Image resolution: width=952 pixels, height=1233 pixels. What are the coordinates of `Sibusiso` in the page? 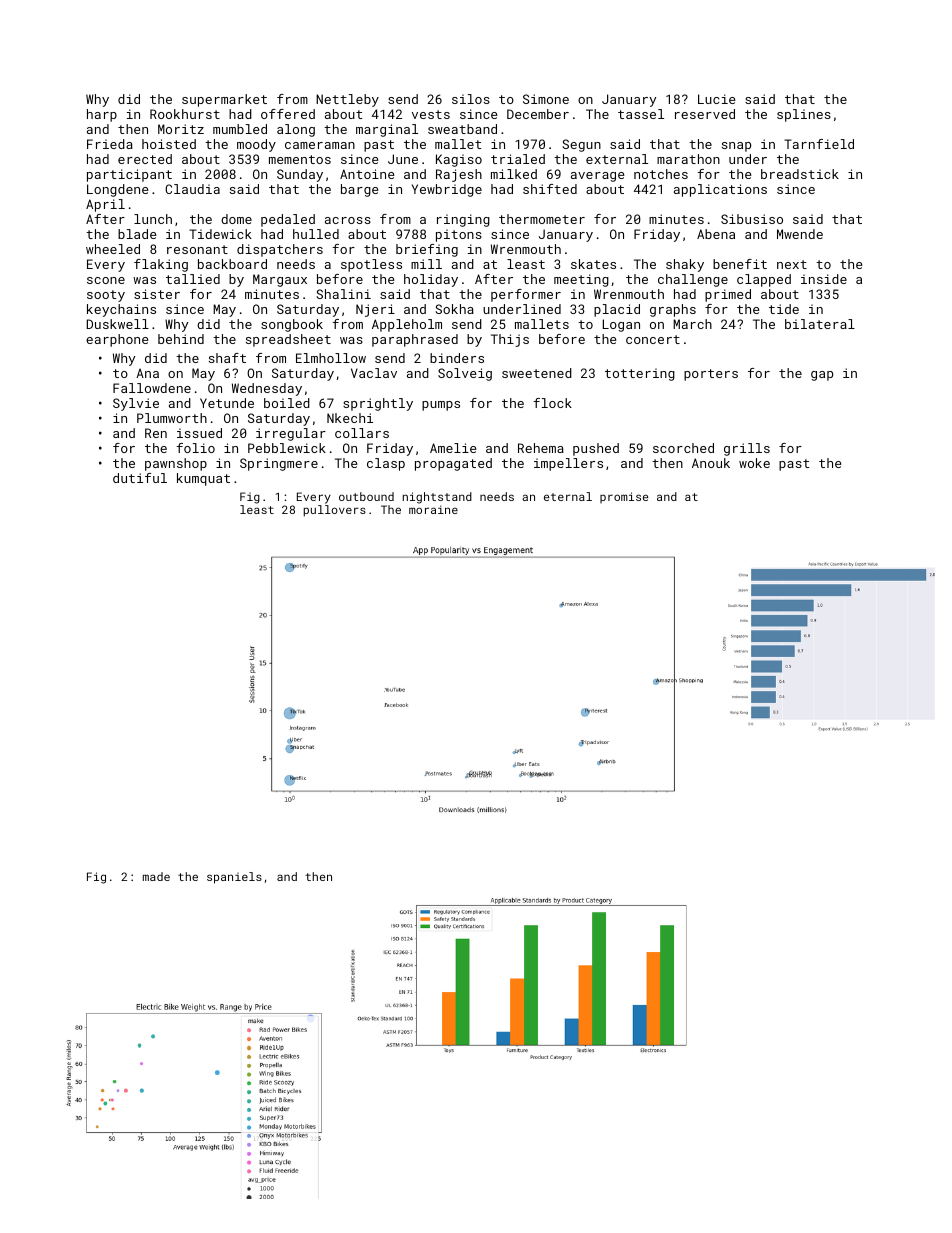 It's located at (752, 219).
